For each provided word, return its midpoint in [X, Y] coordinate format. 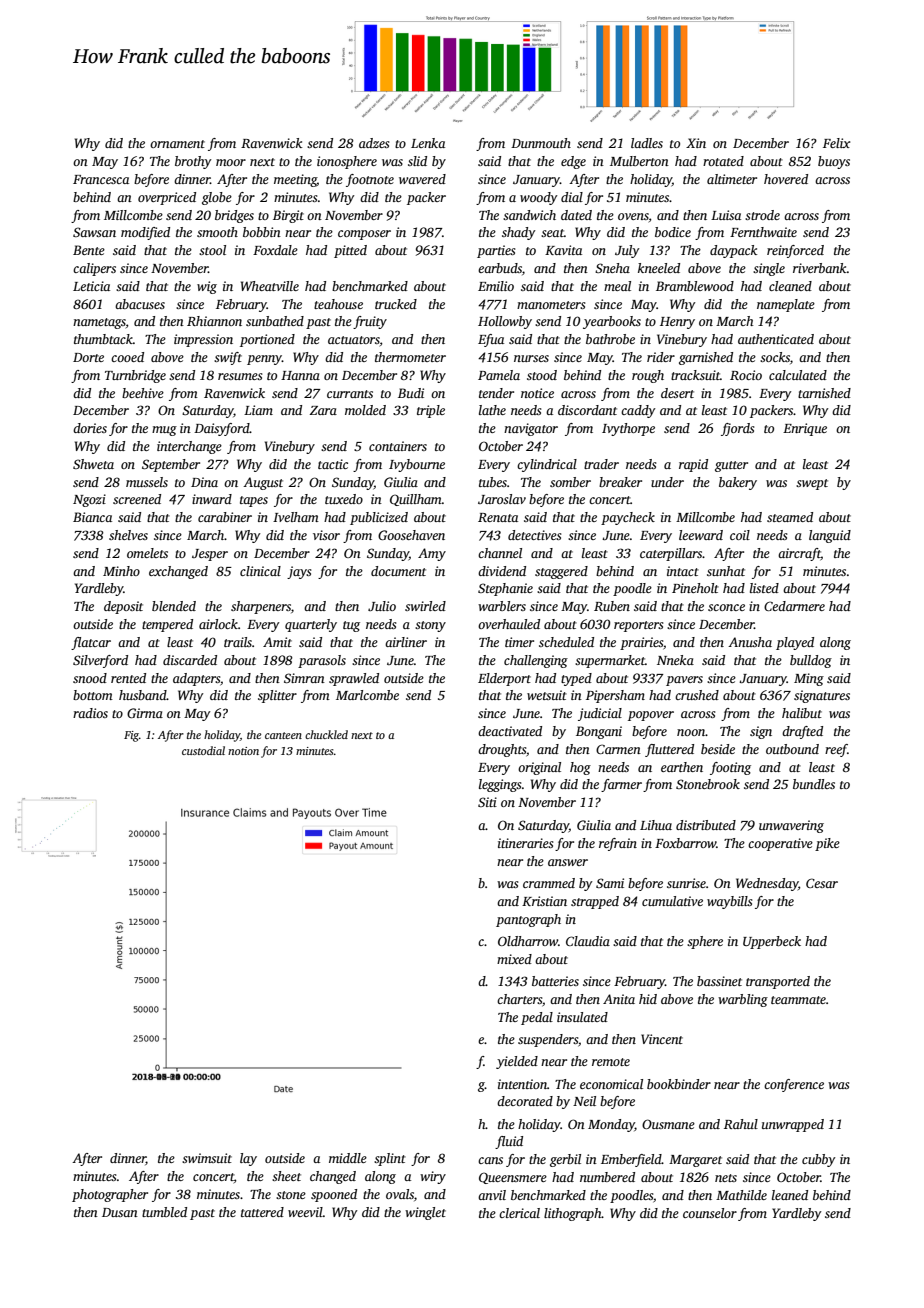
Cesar [822, 883]
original [539, 768]
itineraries [525, 843]
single [769, 269]
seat [552, 233]
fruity [370, 322]
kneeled [659, 268]
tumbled [164, 1212]
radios [90, 713]
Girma [145, 713]
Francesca [101, 179]
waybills [729, 902]
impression [203, 340]
